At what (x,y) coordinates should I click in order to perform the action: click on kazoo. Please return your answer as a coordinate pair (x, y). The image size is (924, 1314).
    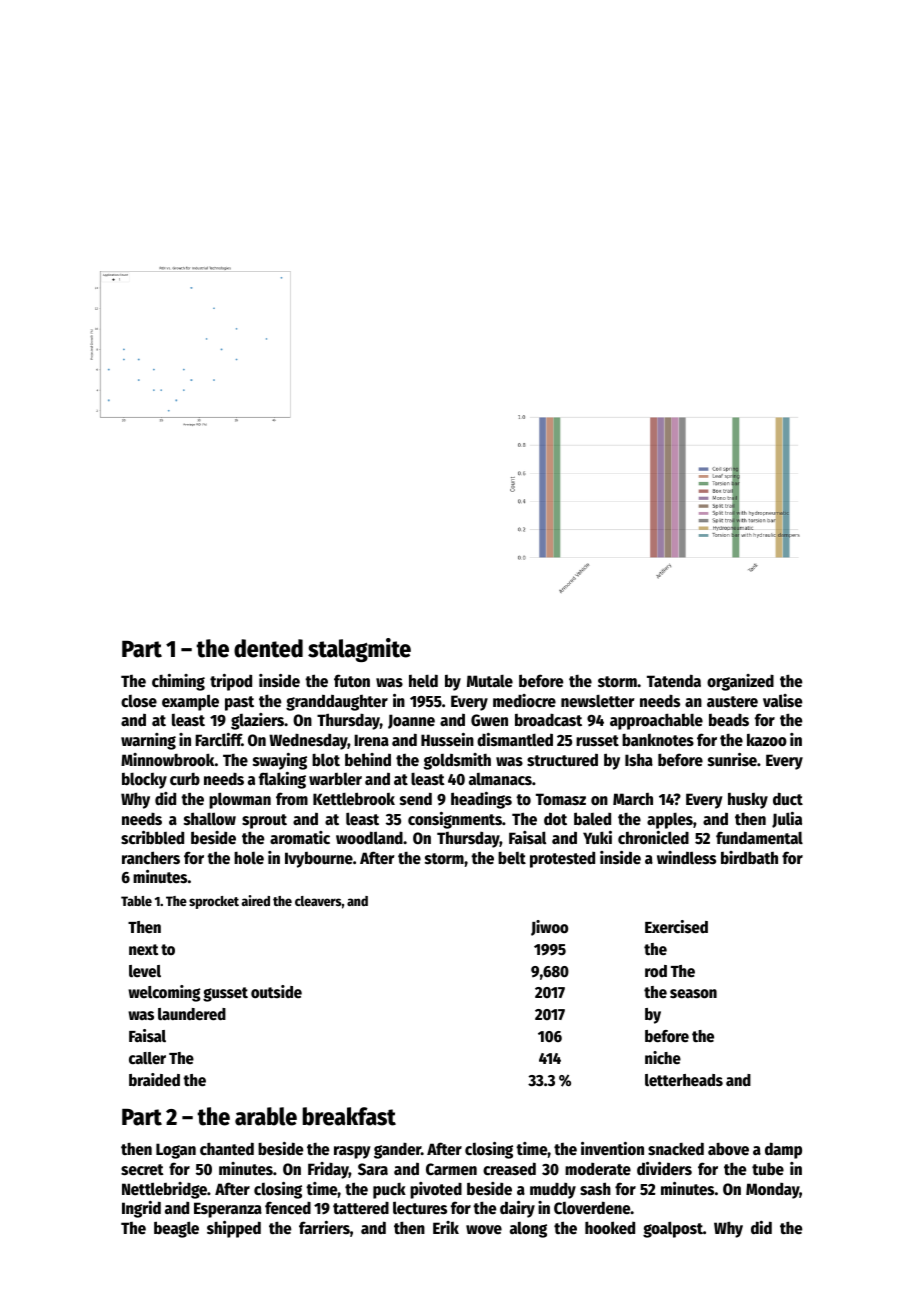
    Looking at the image, I should click on (767, 740).
